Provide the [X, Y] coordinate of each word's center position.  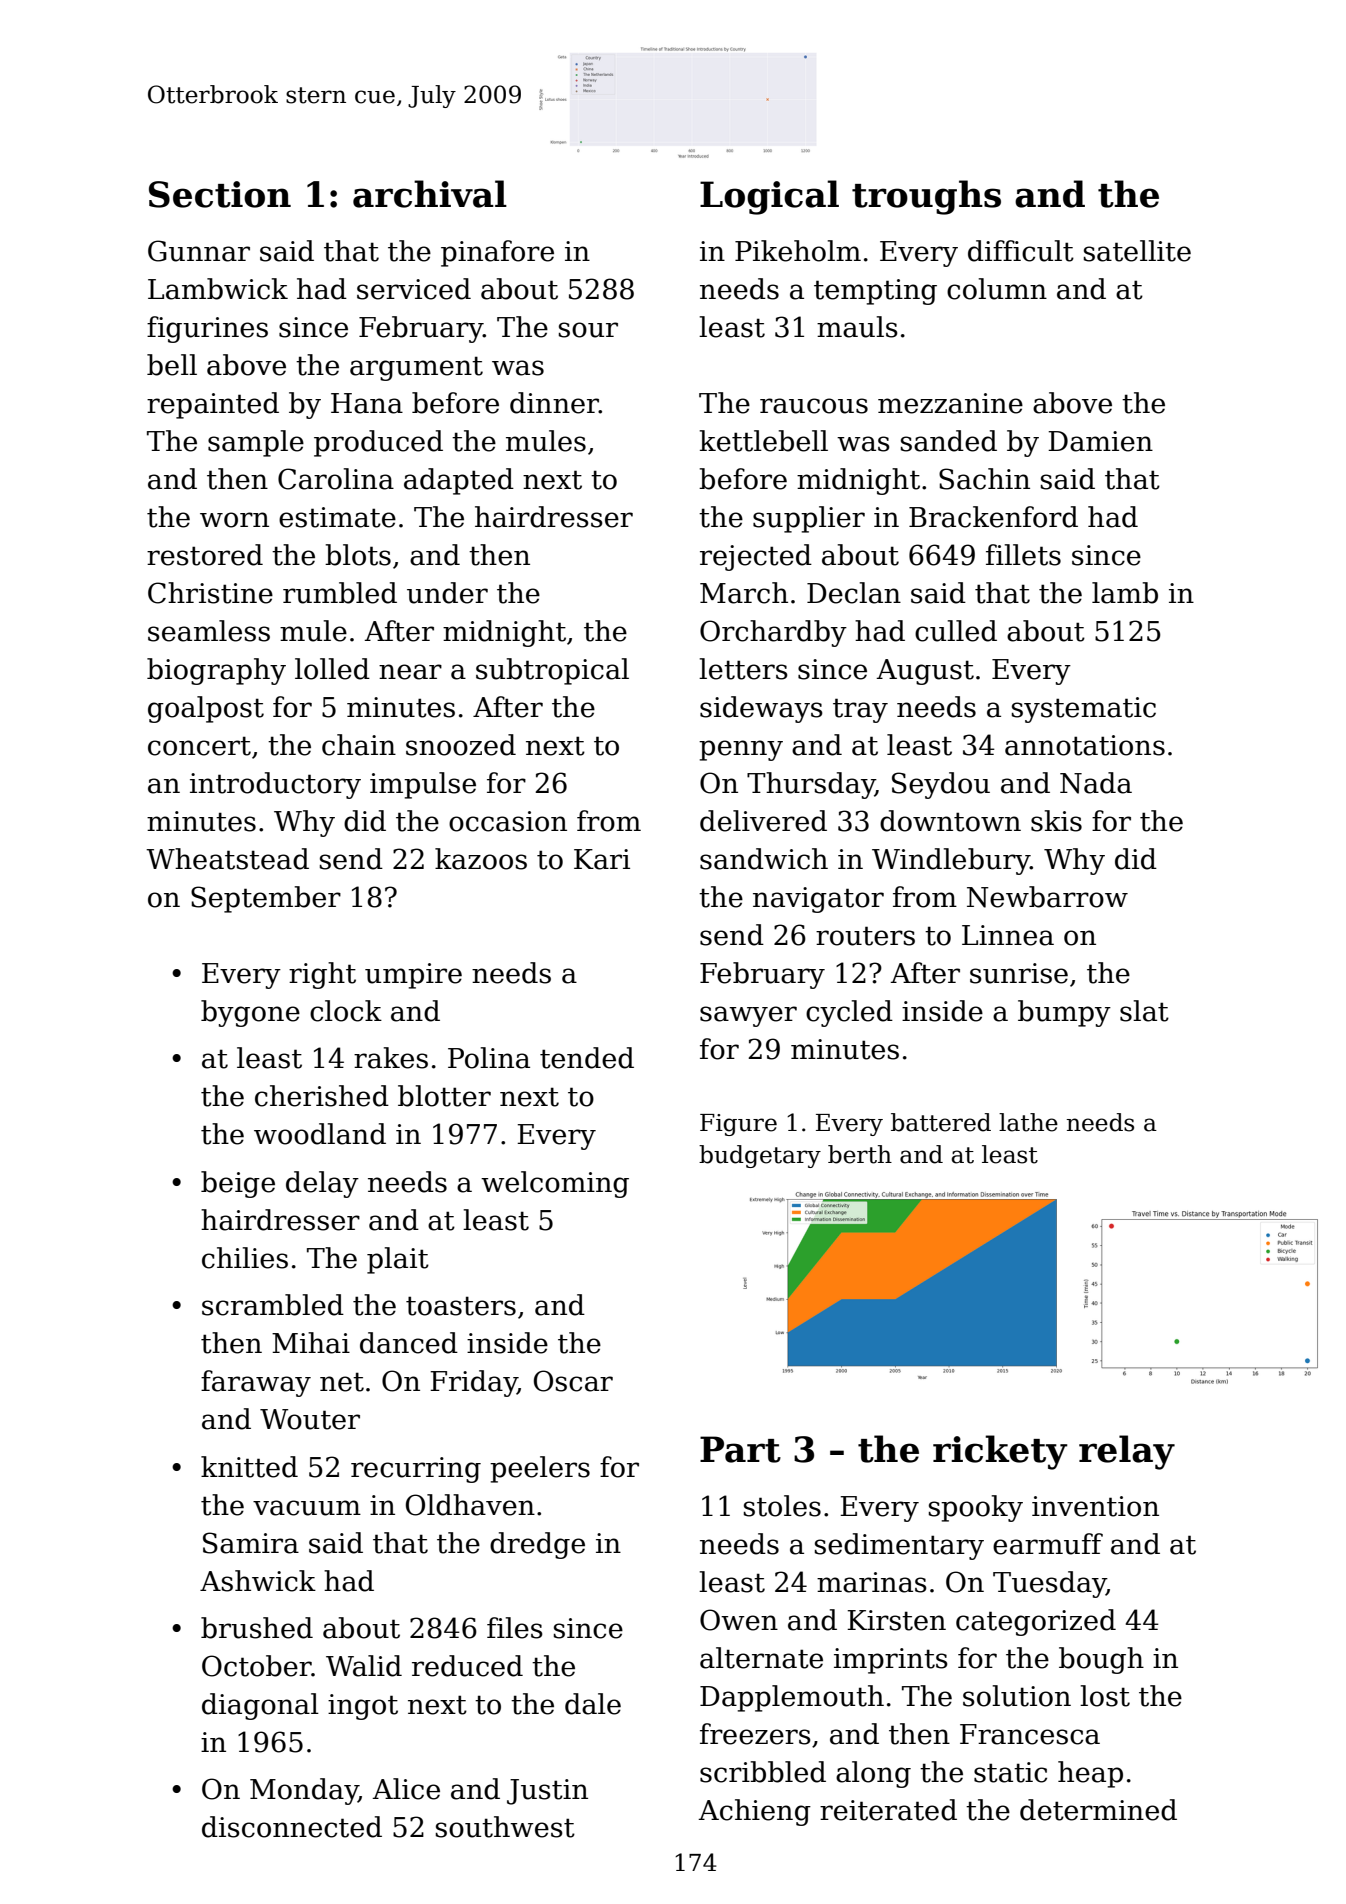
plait [398, 1260]
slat [1144, 1011]
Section [220, 194]
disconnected [292, 1827]
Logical [769, 197]
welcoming [555, 1184]
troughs [926, 197]
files [515, 1628]
